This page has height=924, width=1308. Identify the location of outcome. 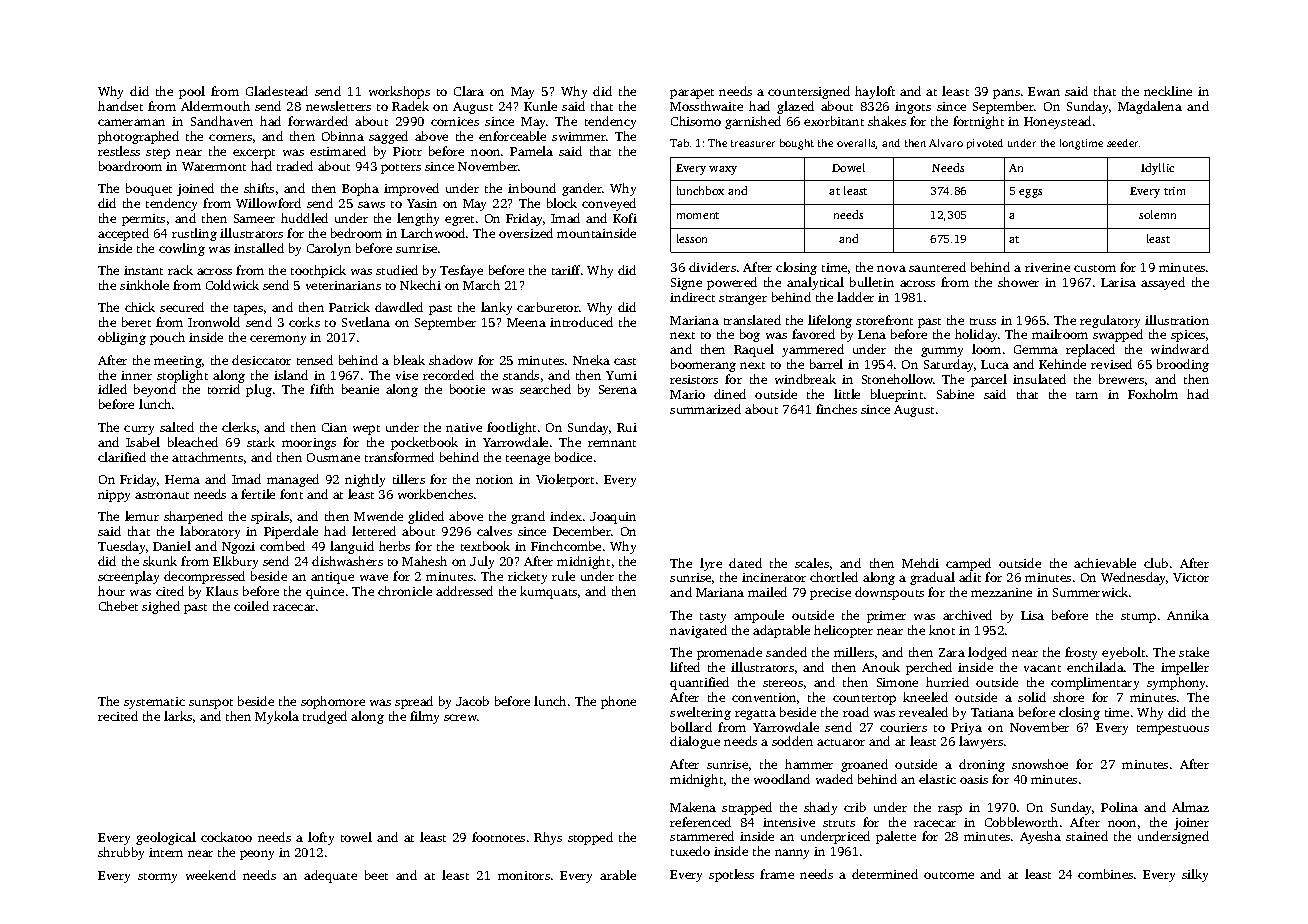
(949, 875).
